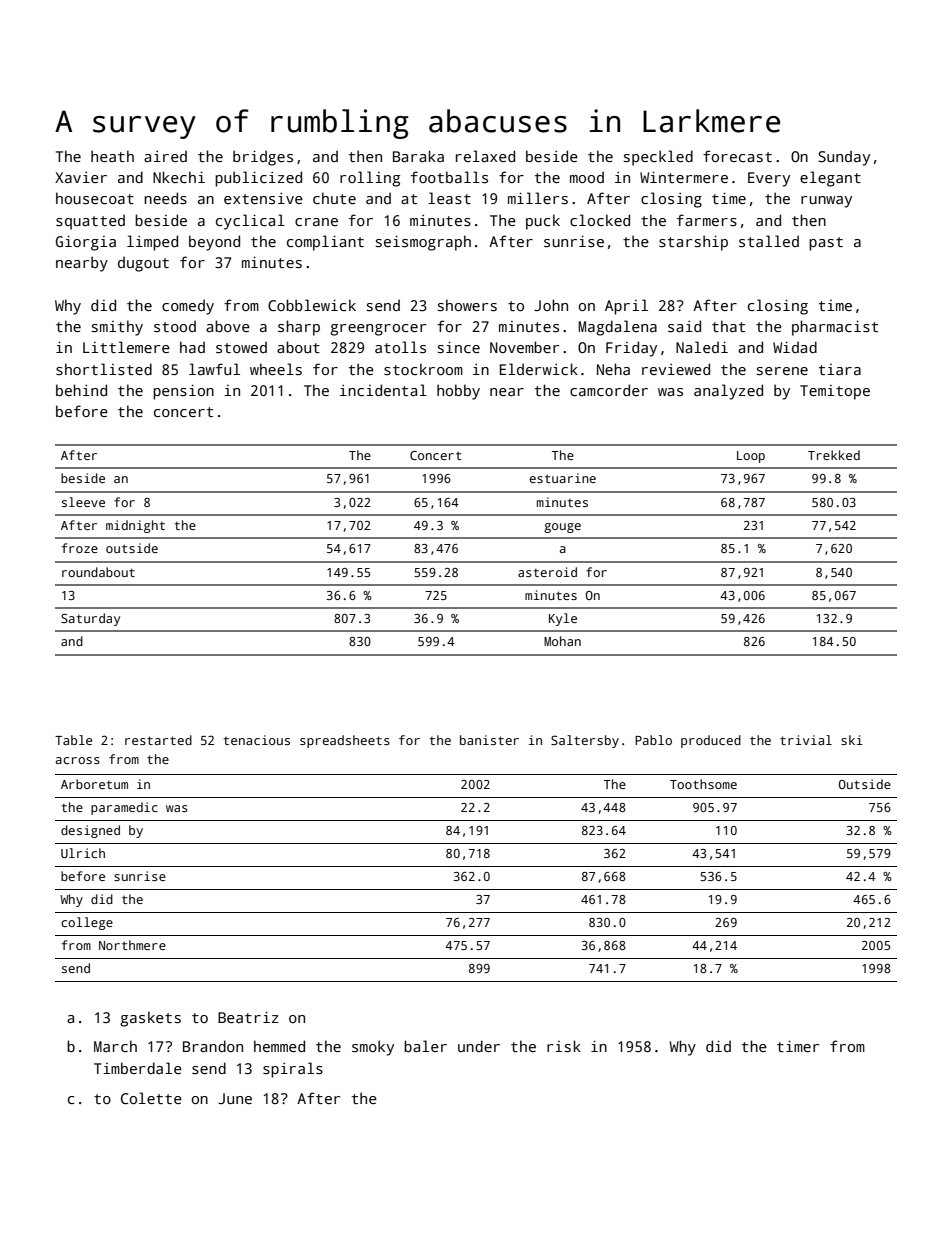 The image size is (952, 1233). I want to click on relaxed, so click(485, 156).
